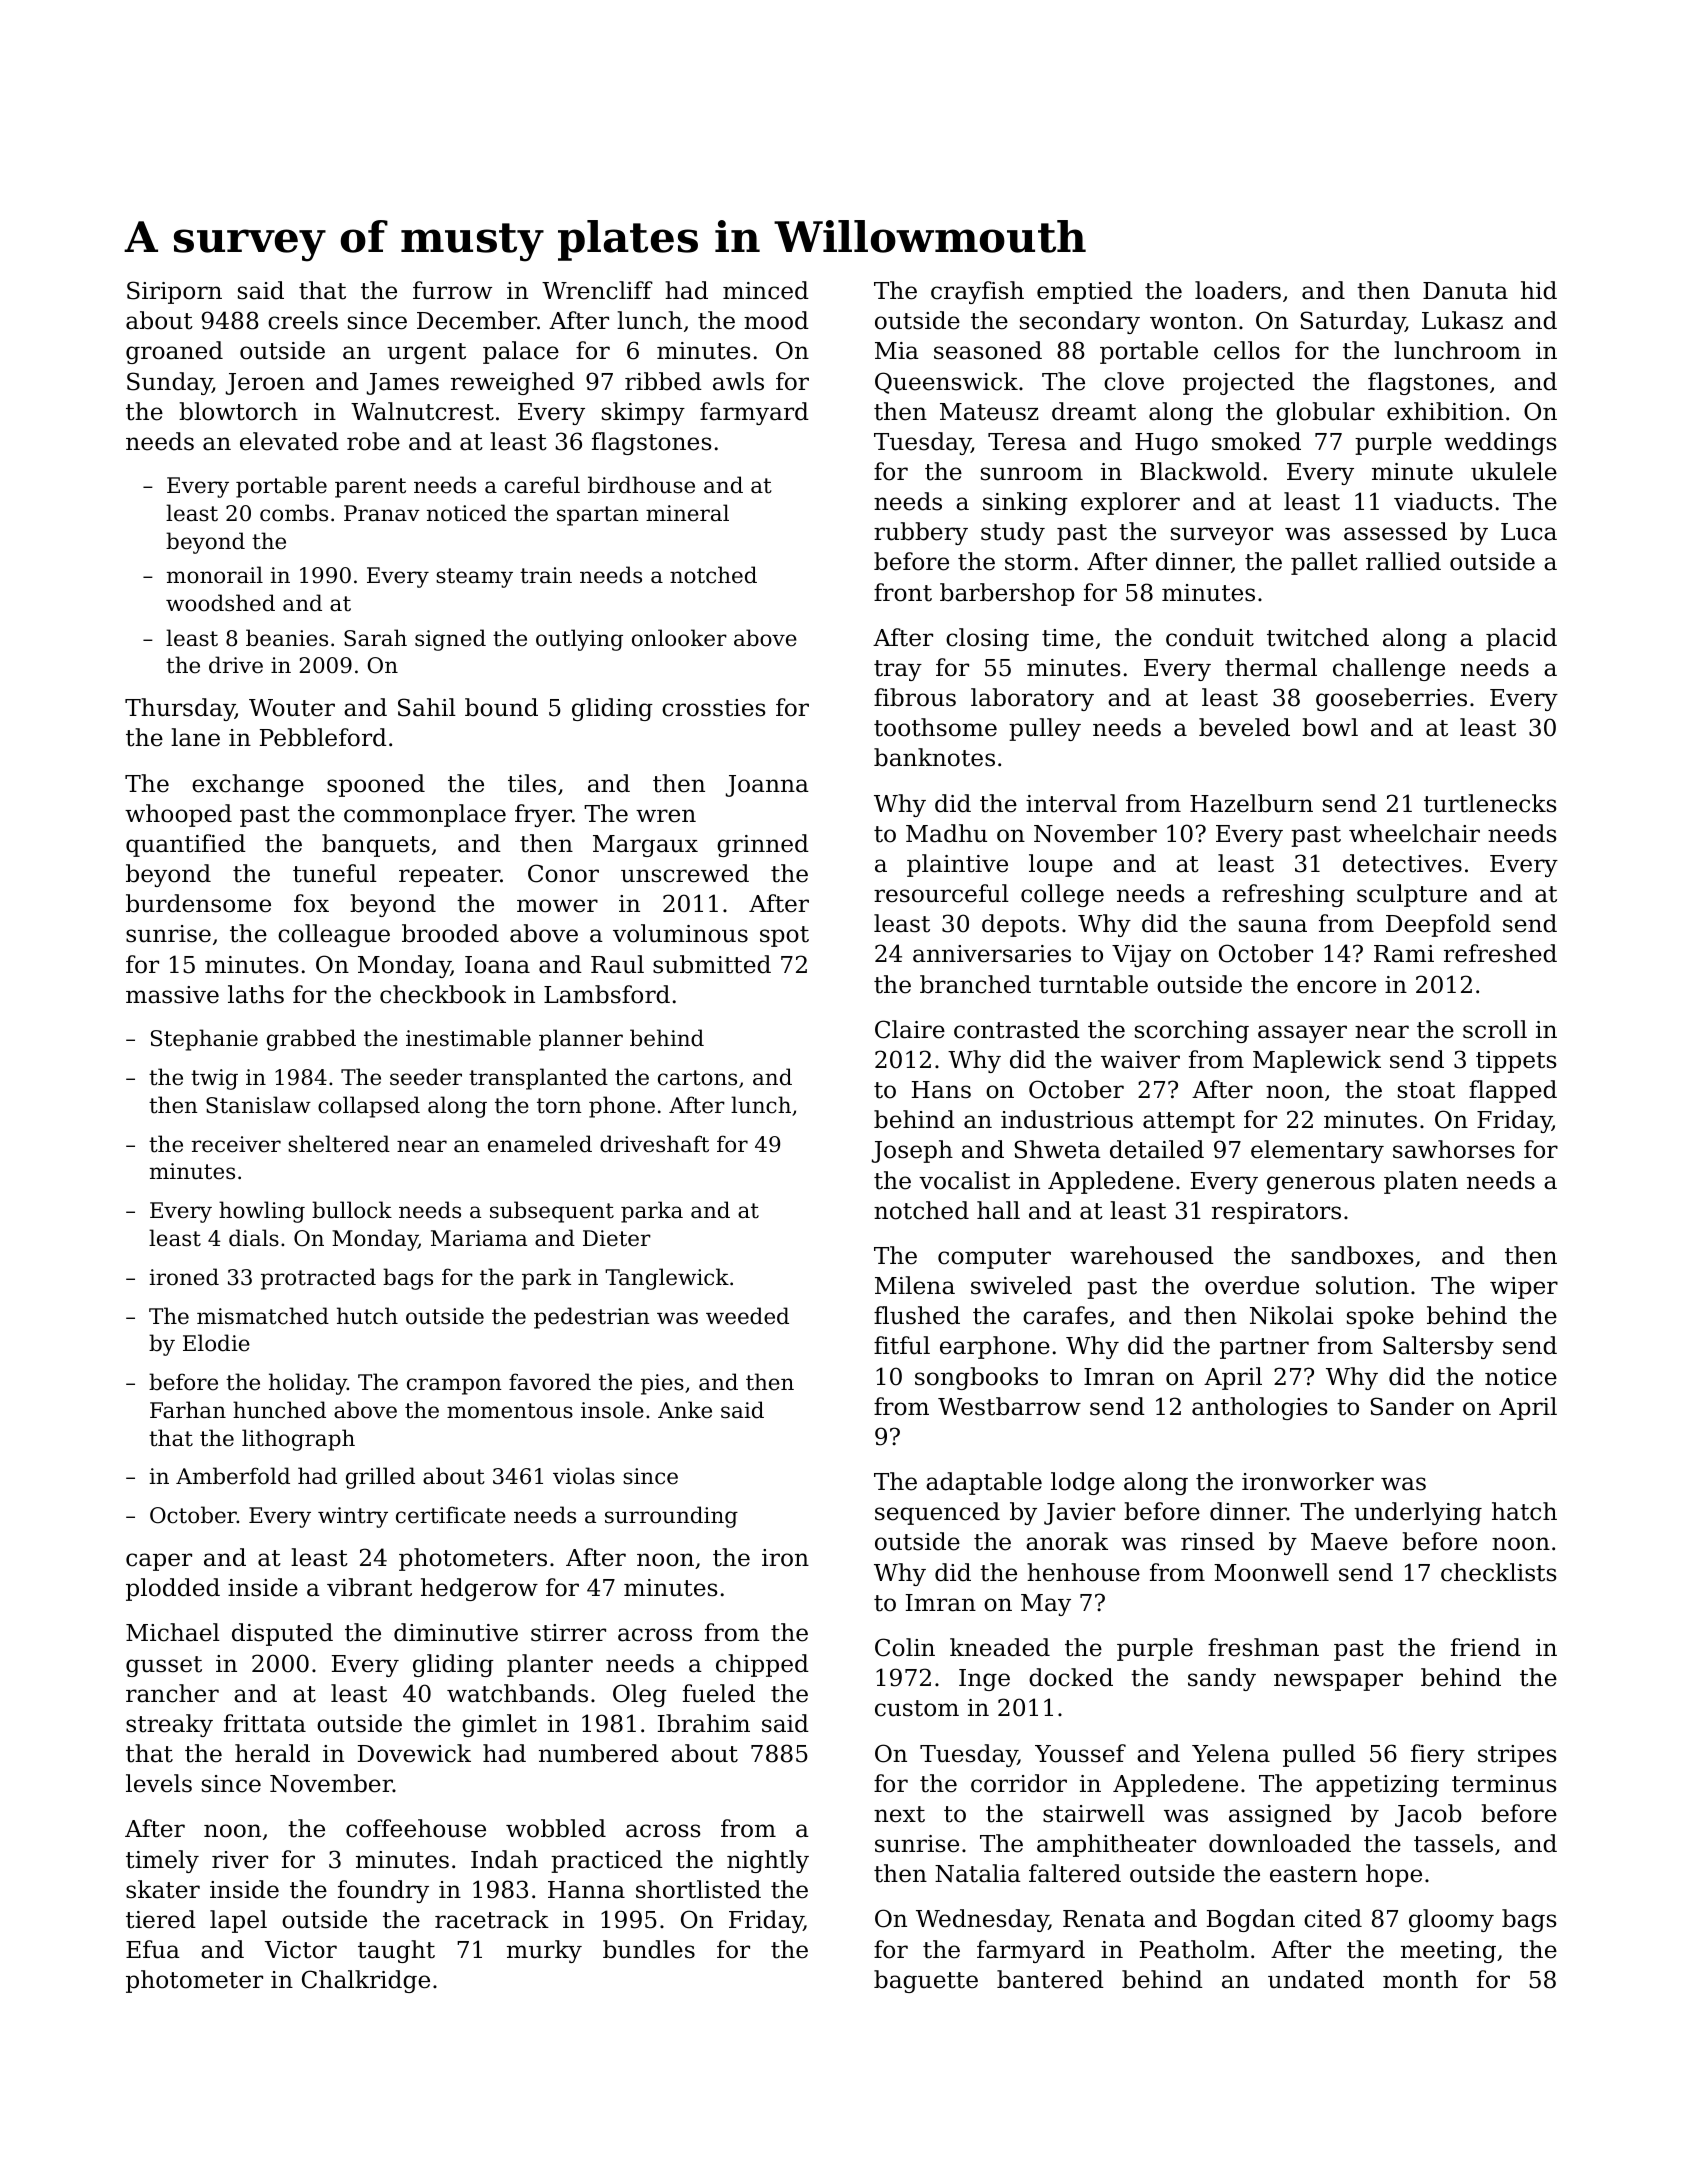 Image resolution: width=1683 pixels, height=2178 pixels. I want to click on weeded, so click(747, 1316).
